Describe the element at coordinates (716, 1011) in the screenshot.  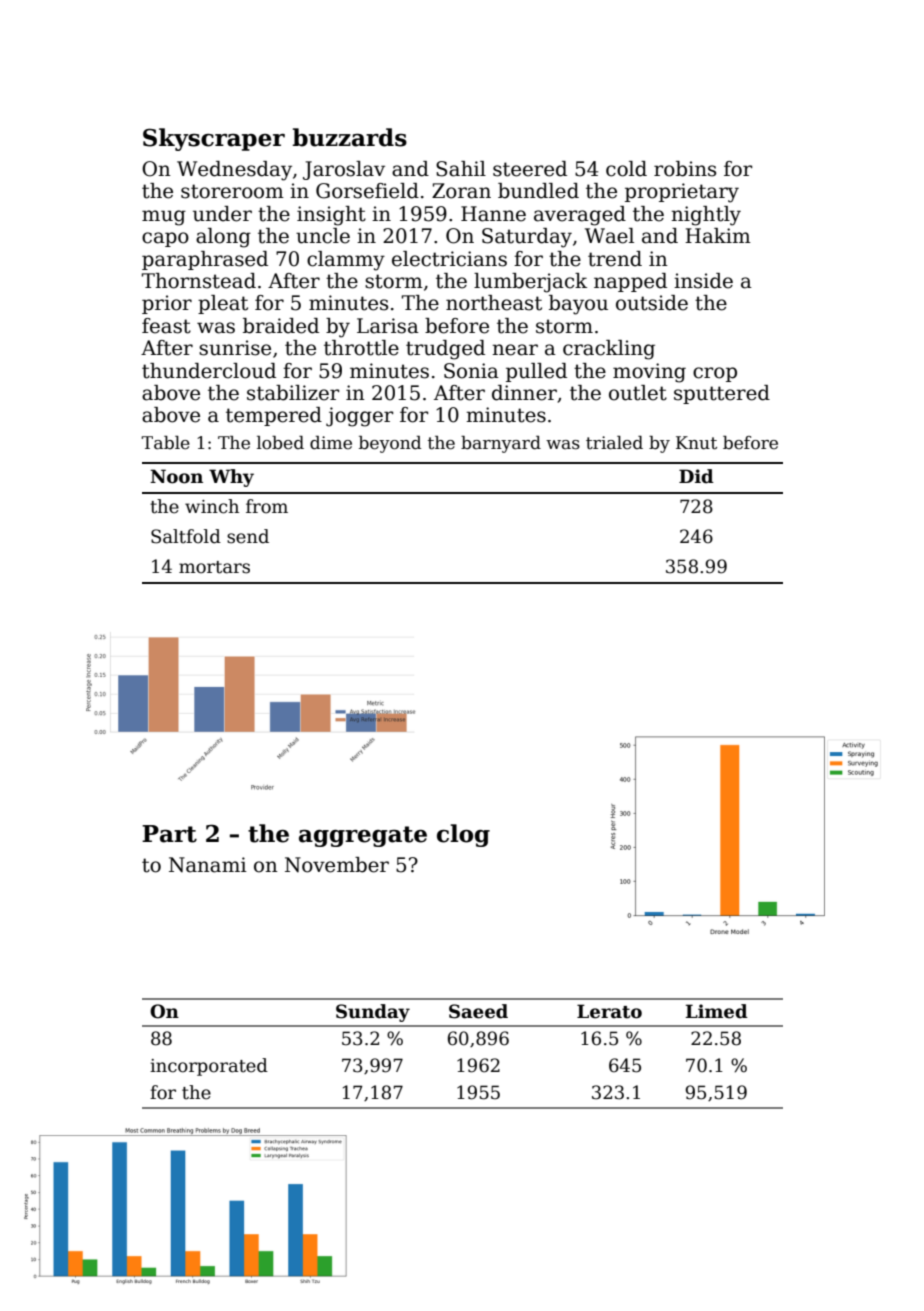
I see `Limed` at that location.
